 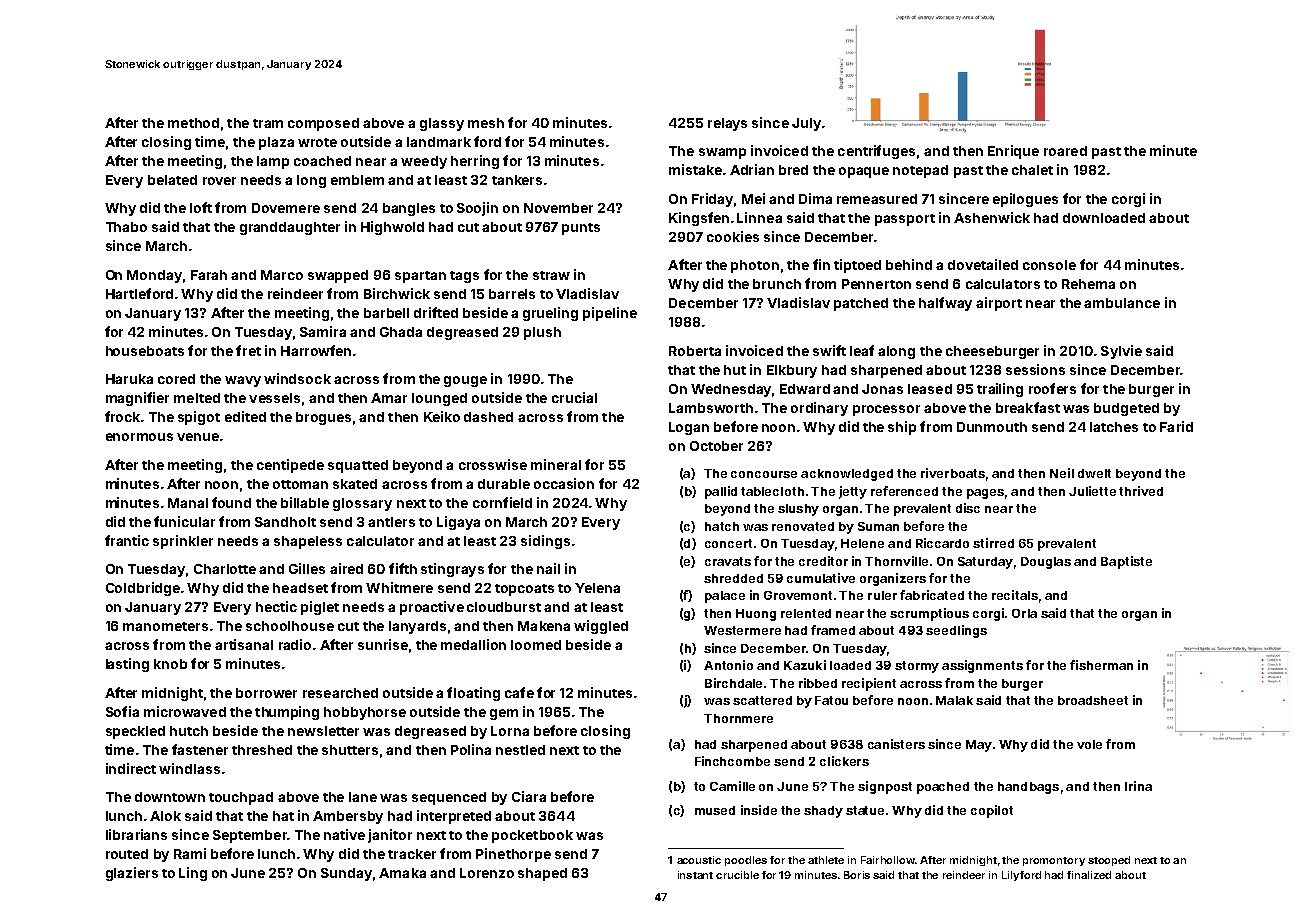 What do you see at coordinates (132, 874) in the screenshot?
I see `glaziers` at bounding box center [132, 874].
